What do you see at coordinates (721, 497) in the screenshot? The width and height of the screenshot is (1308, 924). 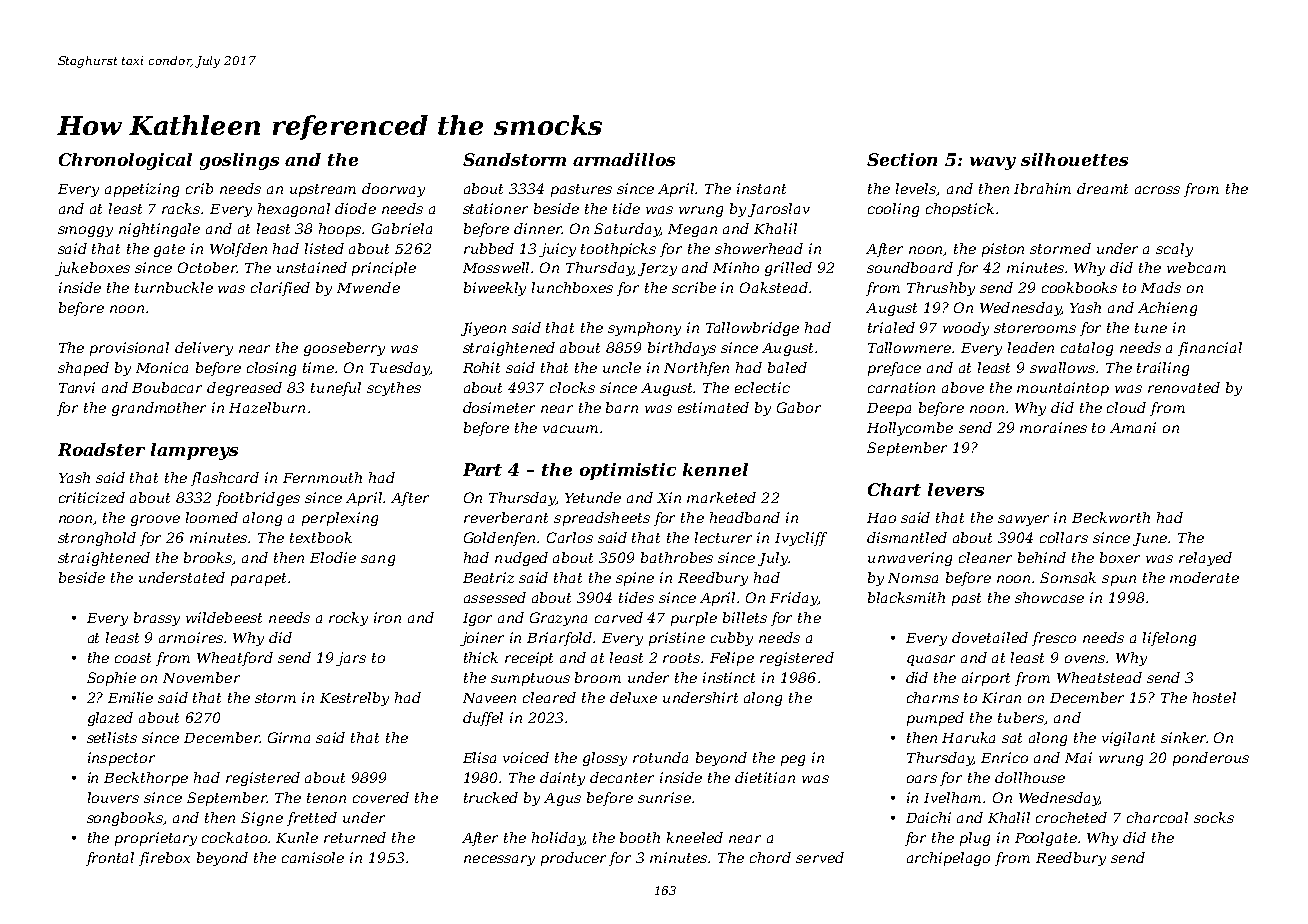 I see `marketed` at bounding box center [721, 497].
